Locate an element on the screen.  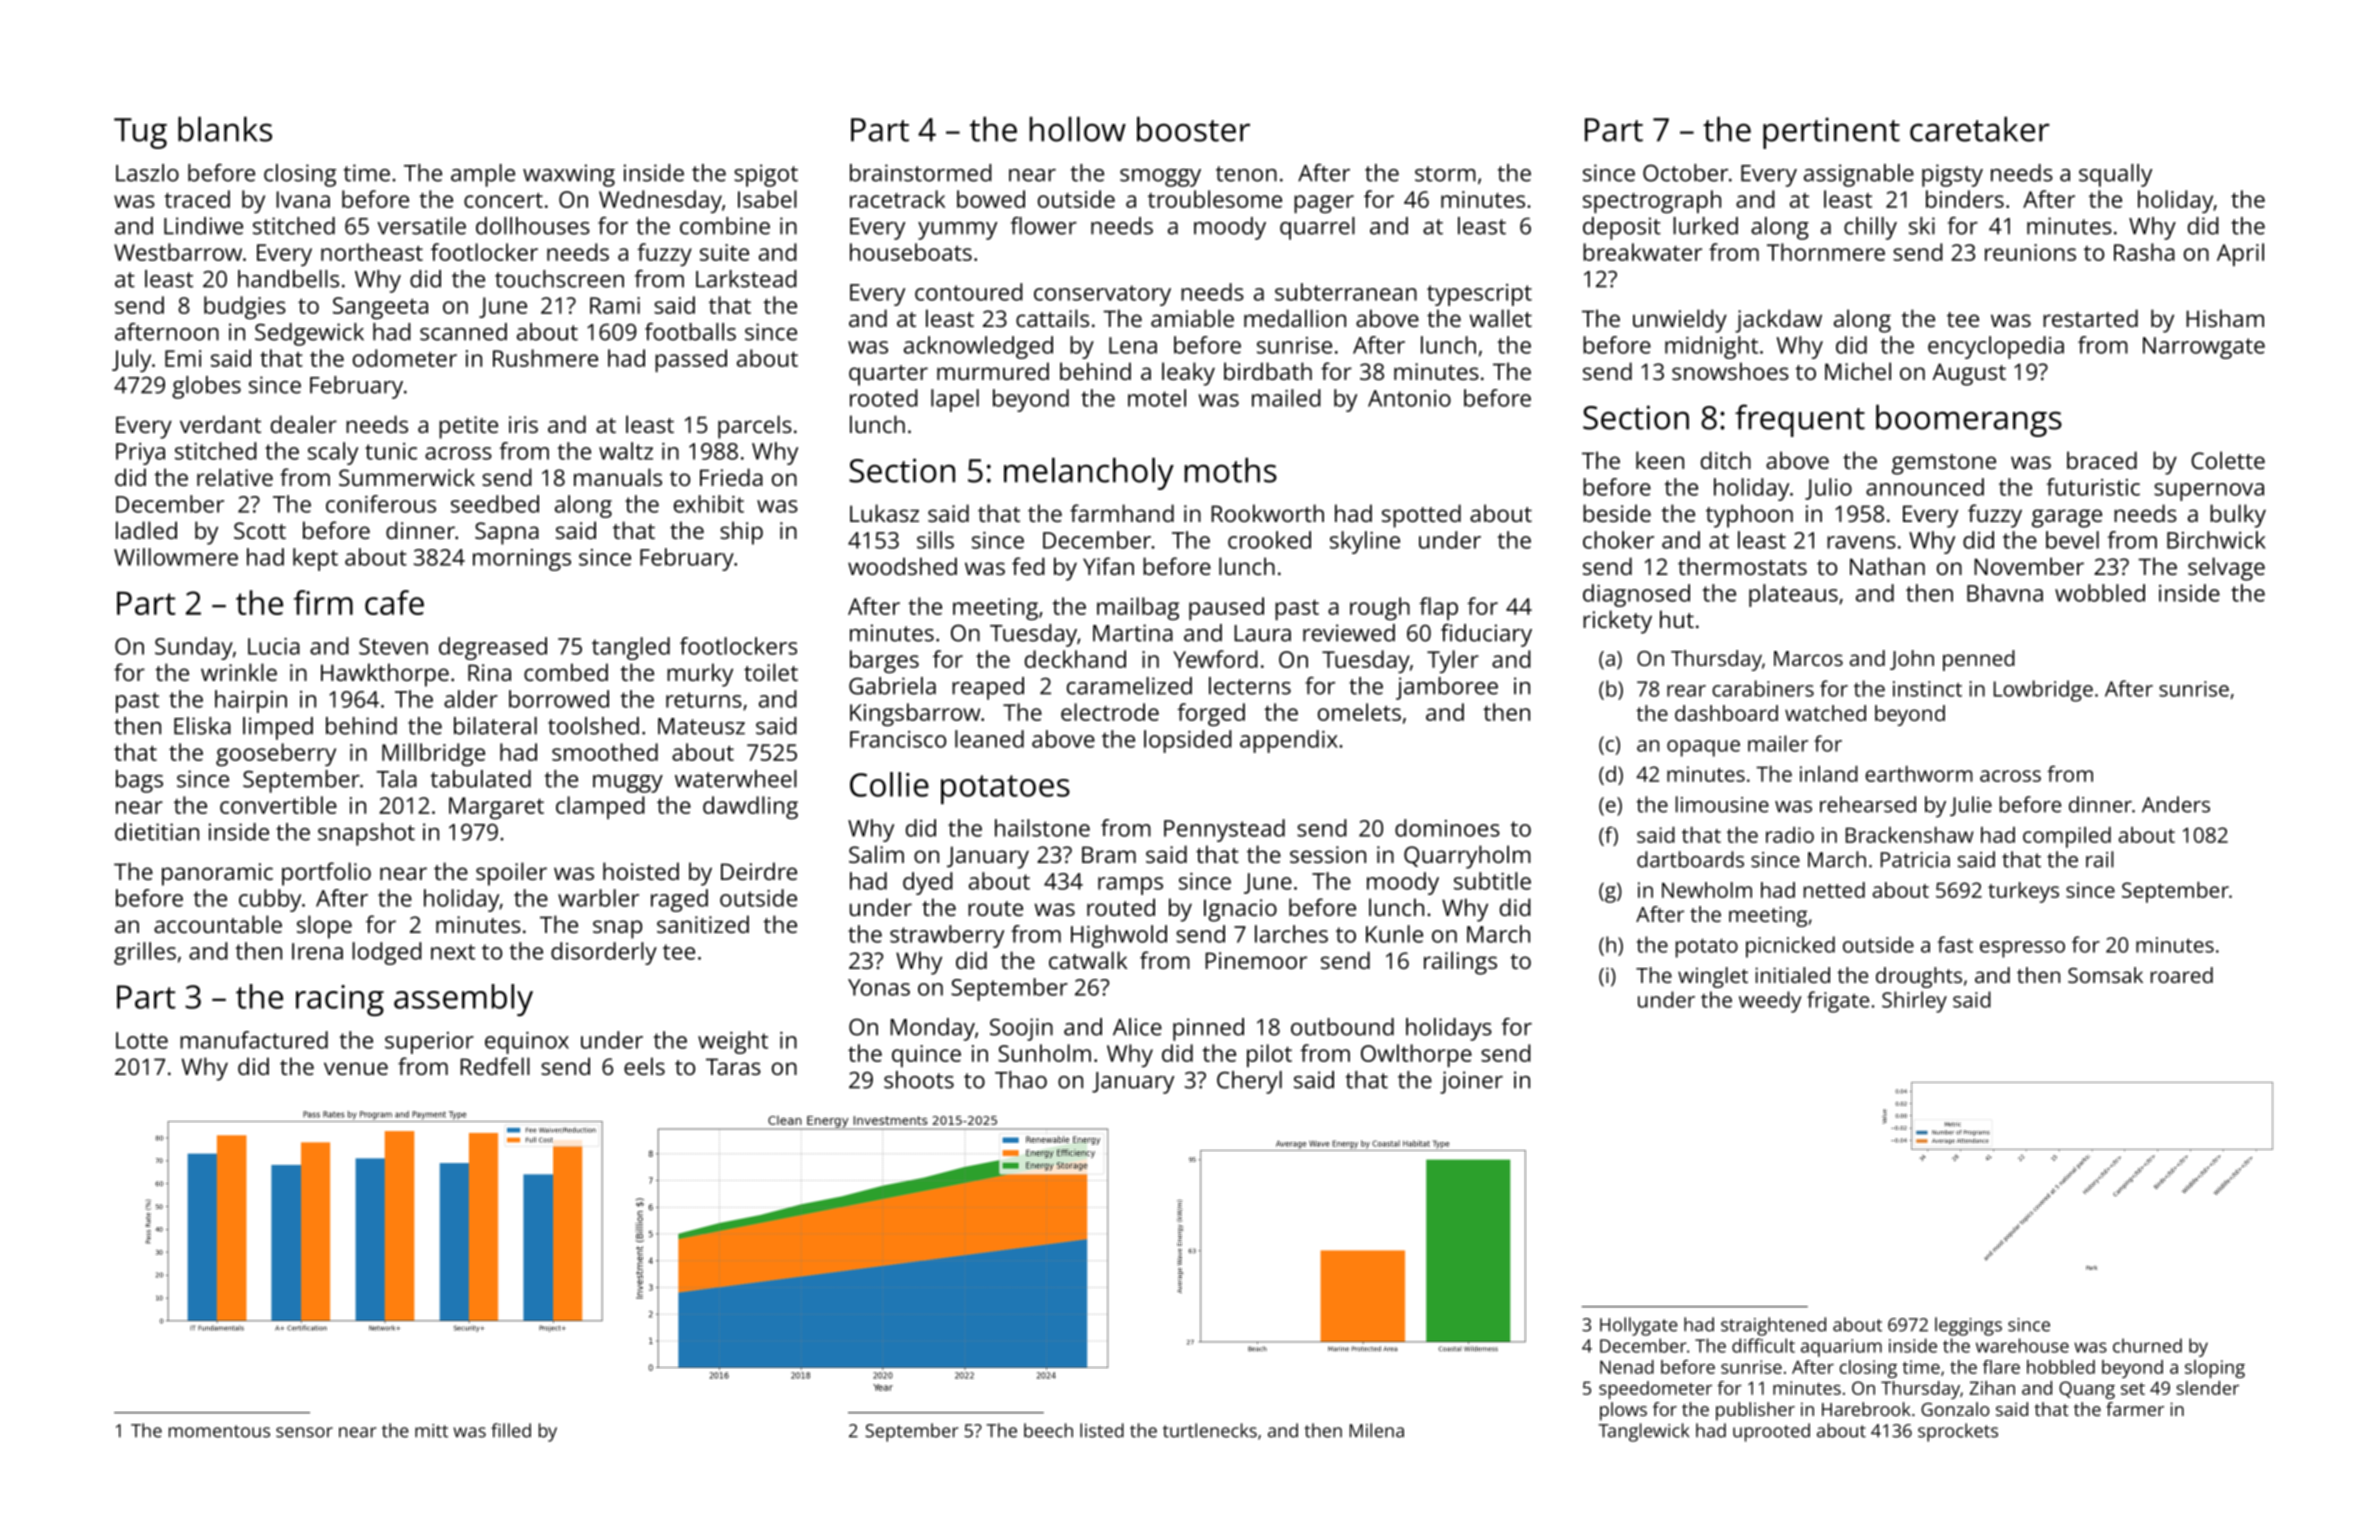
Thao is located at coordinates (1021, 1080).
